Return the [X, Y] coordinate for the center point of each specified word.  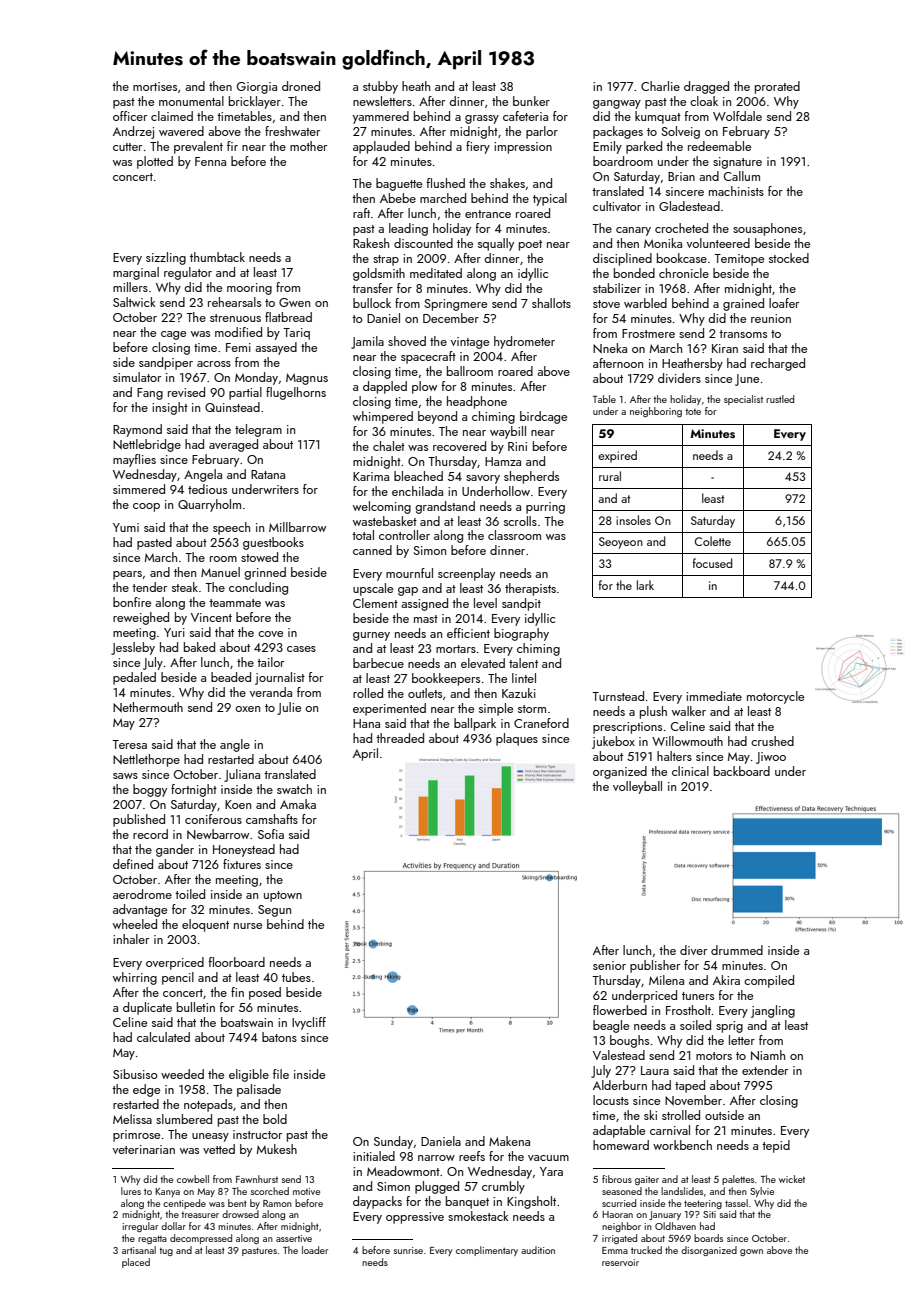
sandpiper [166, 363]
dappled [385, 387]
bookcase [682, 258]
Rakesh [371, 243]
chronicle [684, 273]
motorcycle [775, 697]
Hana [366, 723]
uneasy [210, 1137]
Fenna [210, 161]
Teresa [129, 744]
